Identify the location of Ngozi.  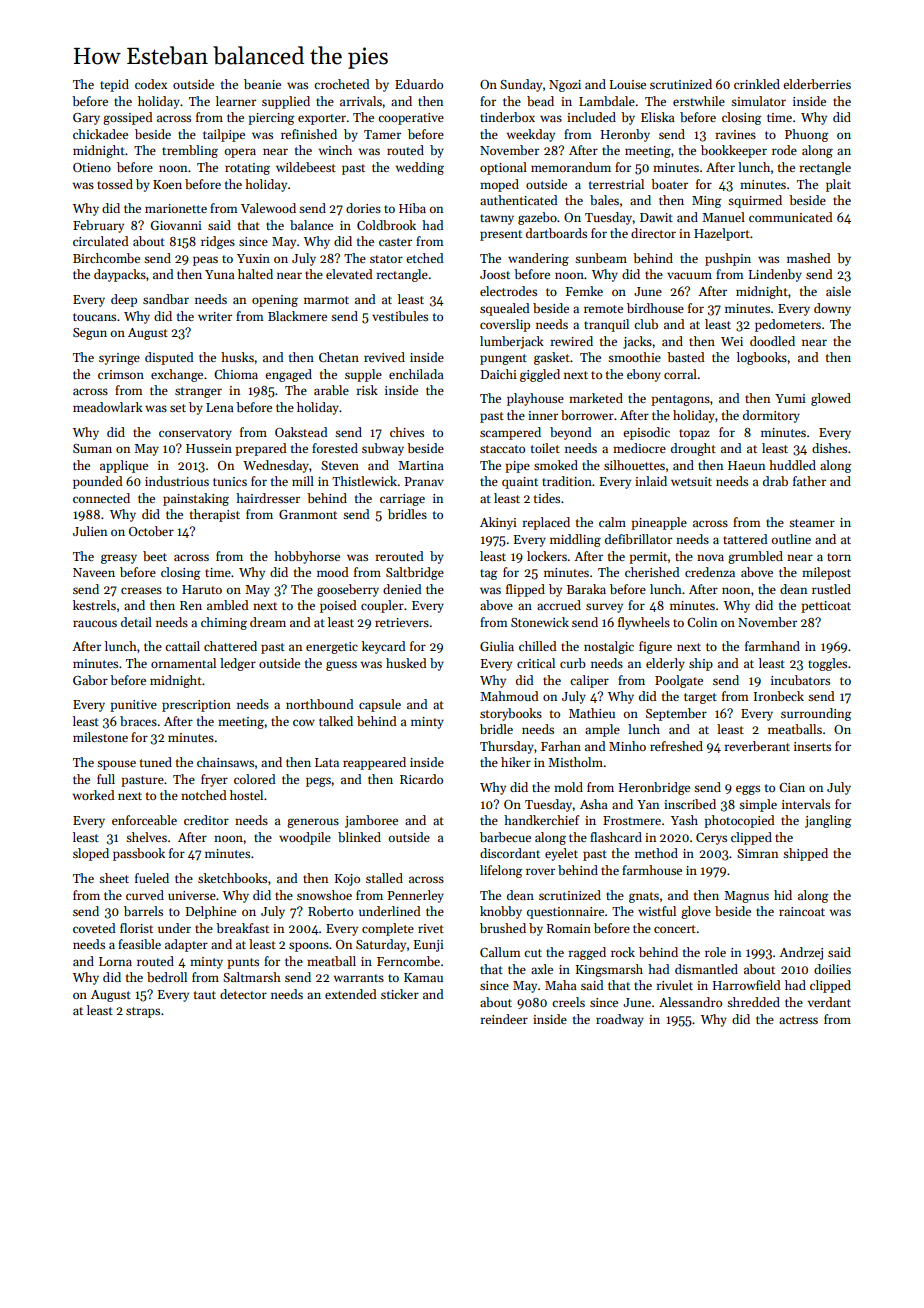
(565, 86).
